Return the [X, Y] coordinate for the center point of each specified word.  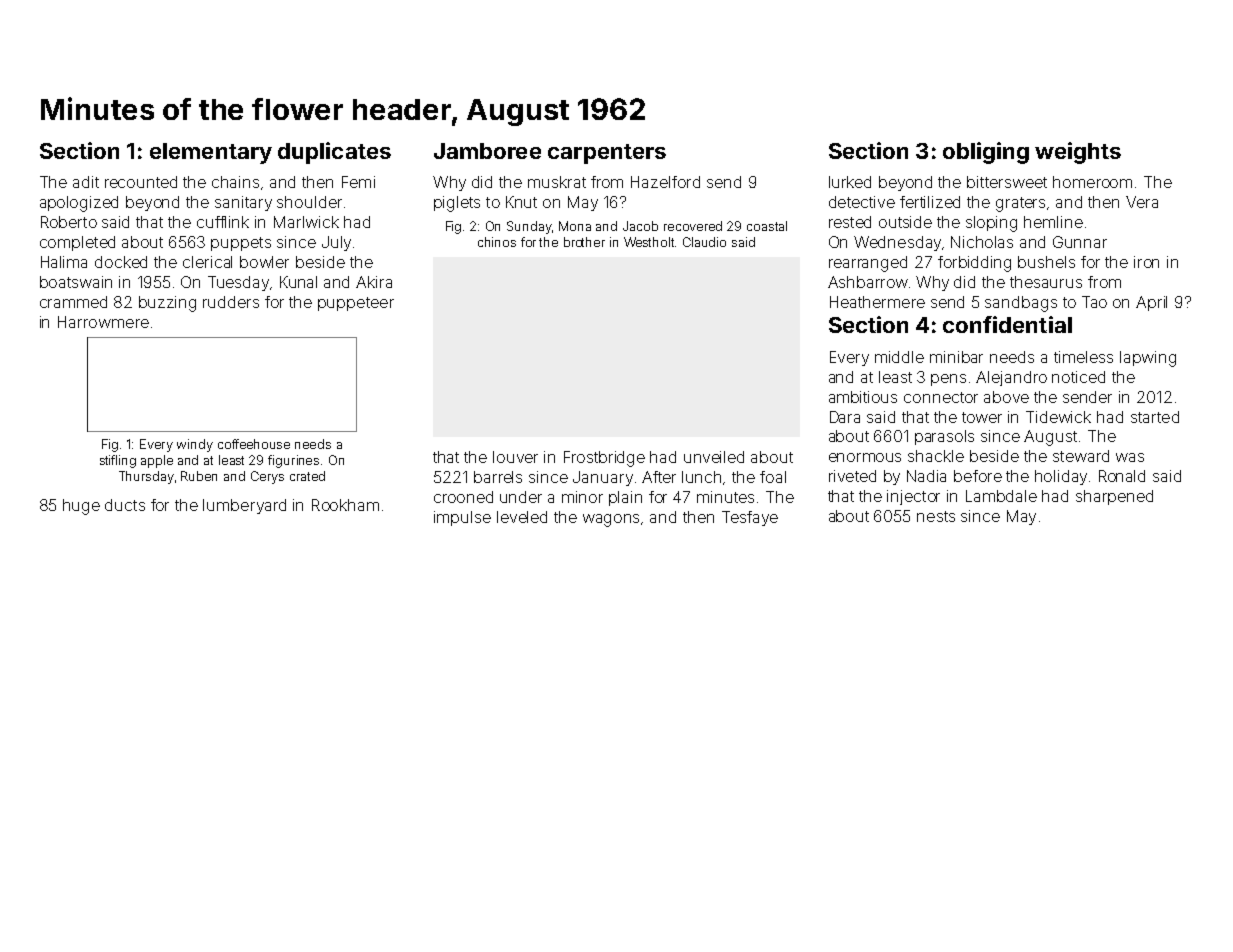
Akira [374, 282]
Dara [845, 417]
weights [1078, 153]
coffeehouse [254, 444]
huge [81, 507]
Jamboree [487, 151]
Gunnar [1080, 242]
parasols [944, 437]
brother [584, 242]
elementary [211, 153]
